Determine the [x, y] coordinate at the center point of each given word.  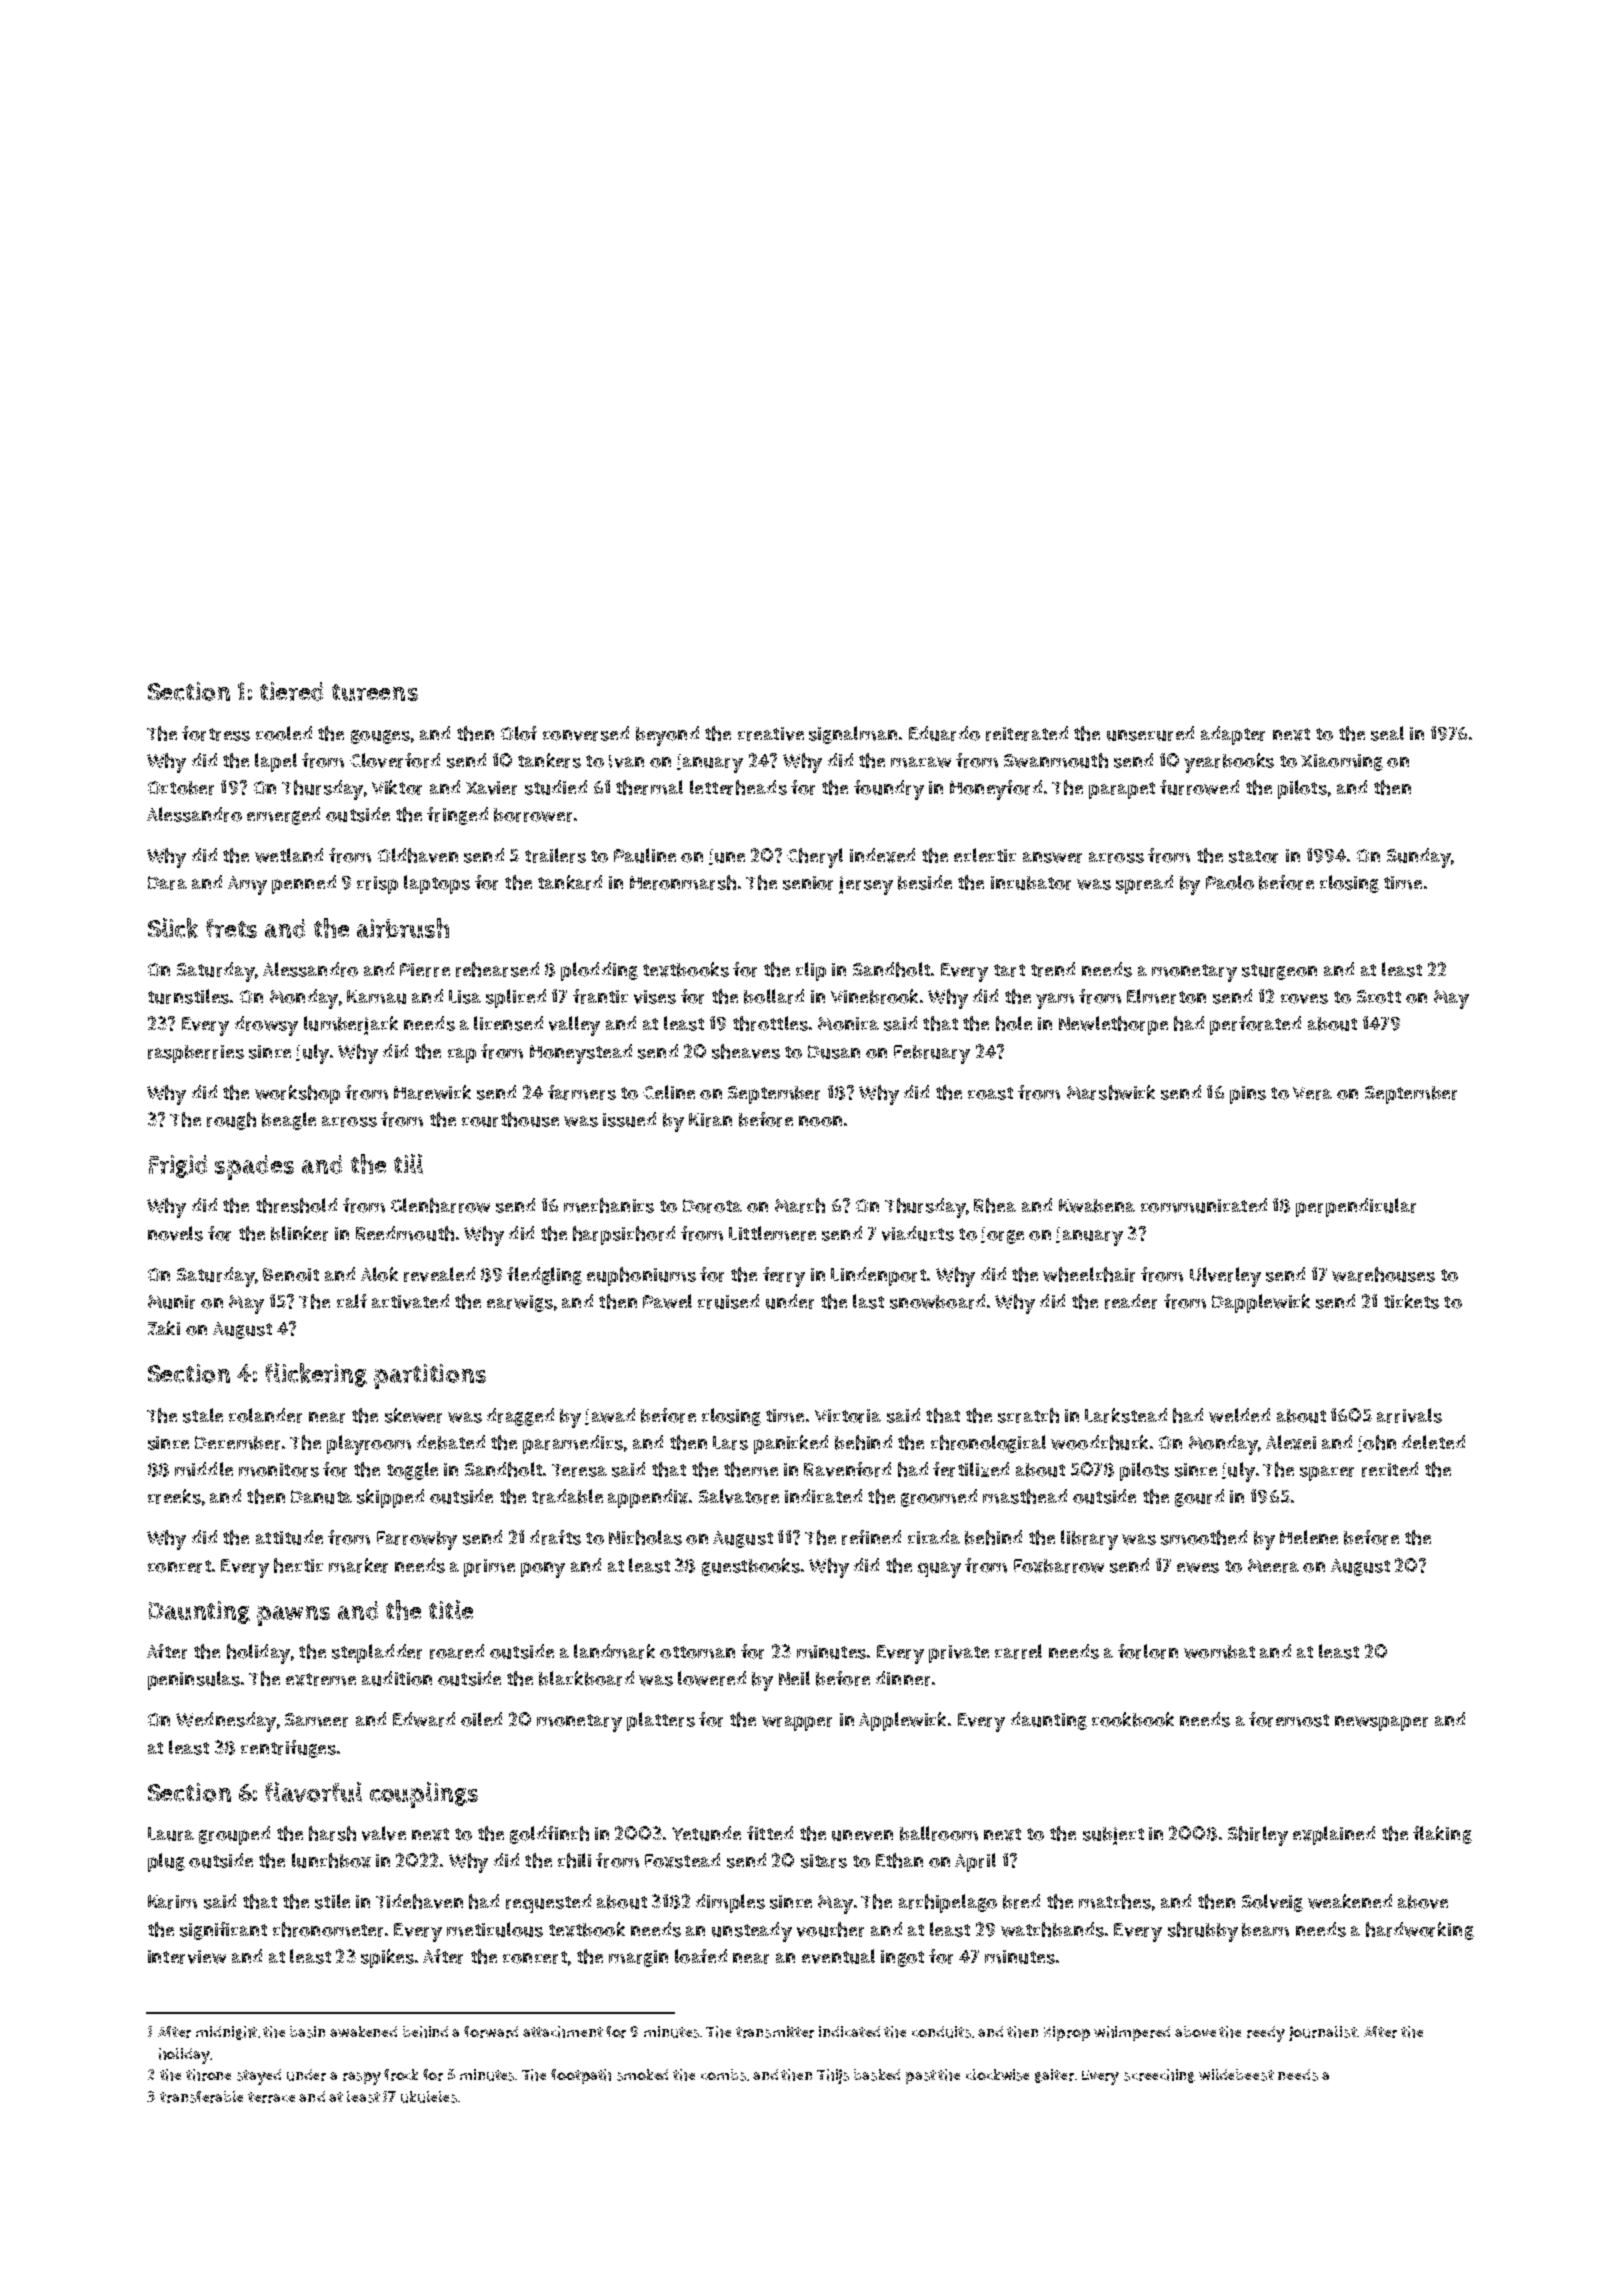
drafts [555, 1537]
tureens [375, 692]
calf [352, 1301]
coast [990, 1093]
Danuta [321, 1497]
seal [1387, 733]
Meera [1273, 1566]
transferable [201, 2097]
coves [1304, 999]
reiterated [1027, 733]
